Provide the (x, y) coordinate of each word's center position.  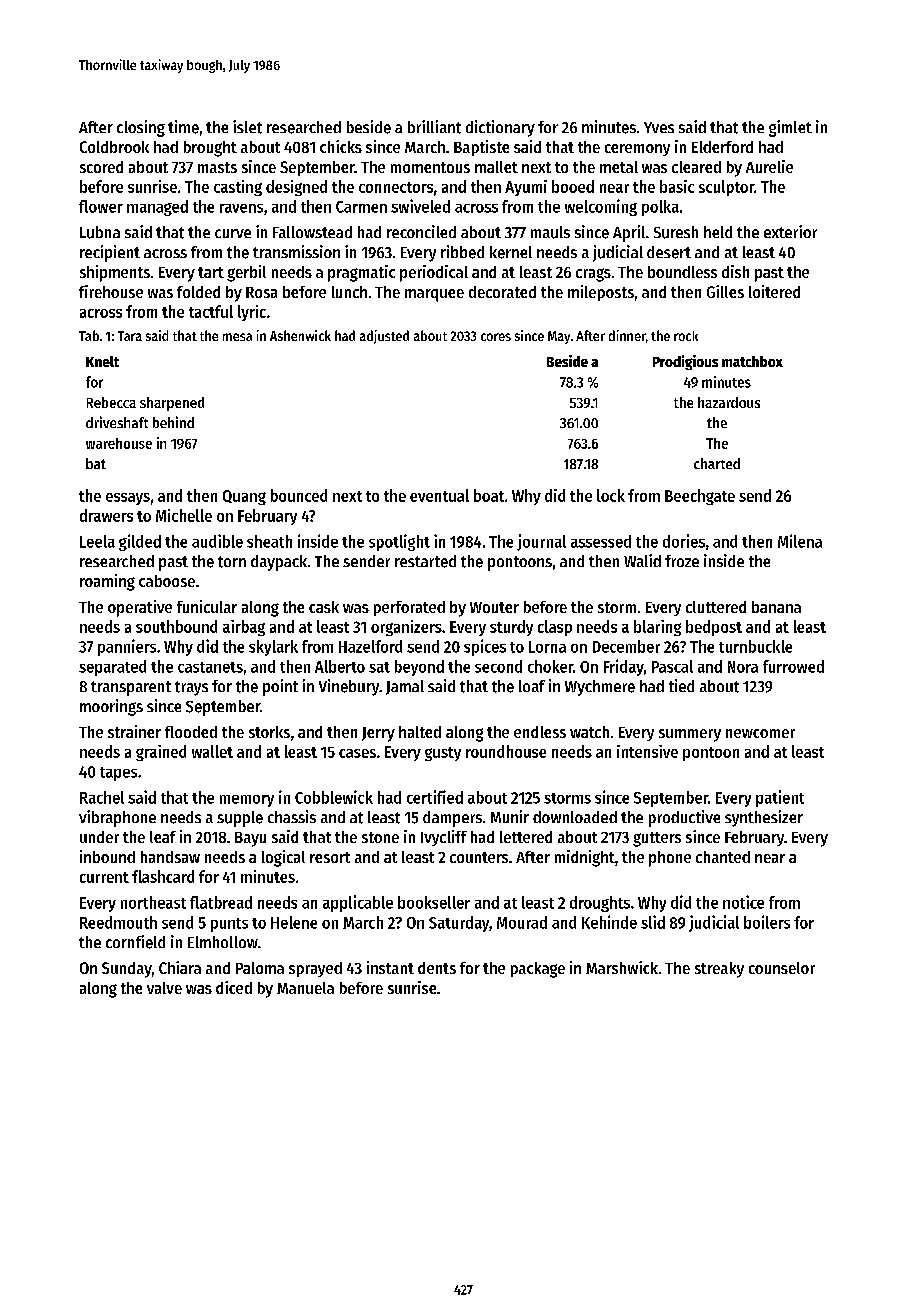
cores (496, 337)
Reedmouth (118, 922)
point (280, 687)
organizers (406, 628)
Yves (659, 127)
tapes (118, 774)
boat (489, 495)
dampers (452, 819)
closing (141, 128)
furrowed (793, 666)
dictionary (500, 128)
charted (717, 463)
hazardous (729, 402)
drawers (106, 515)
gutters (657, 839)
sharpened (172, 404)
